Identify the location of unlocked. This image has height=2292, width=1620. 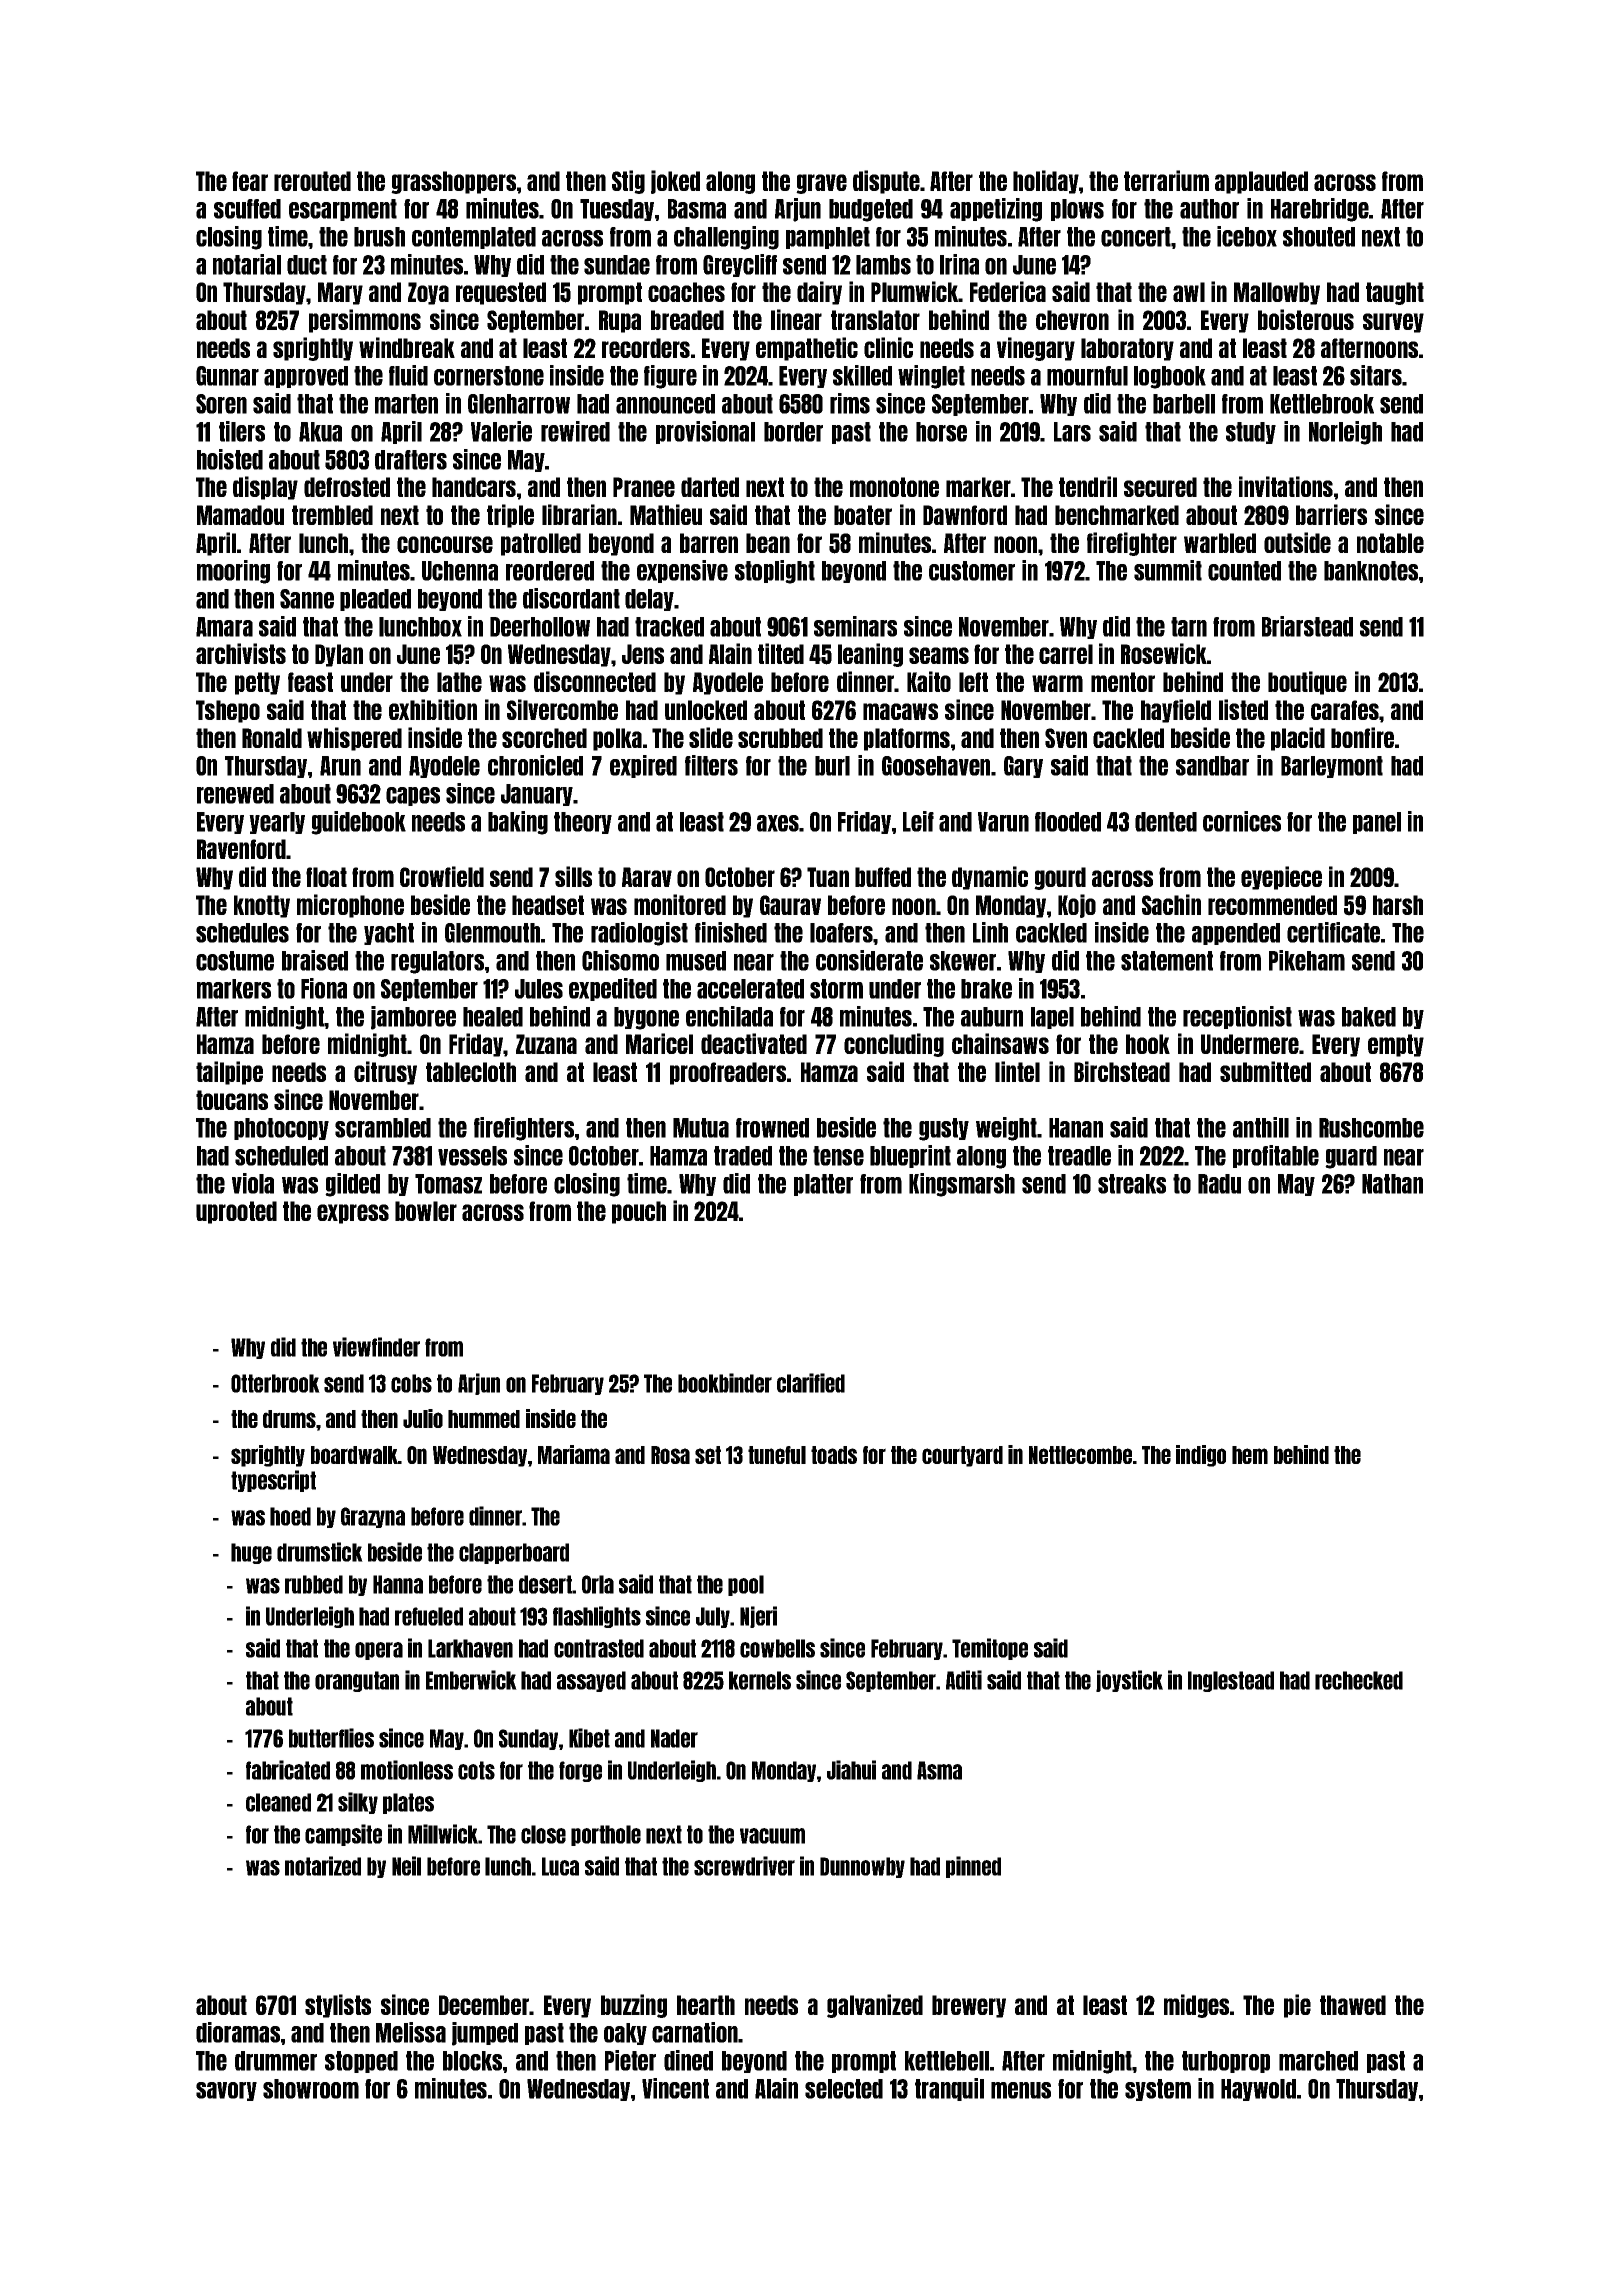
(706, 710).
